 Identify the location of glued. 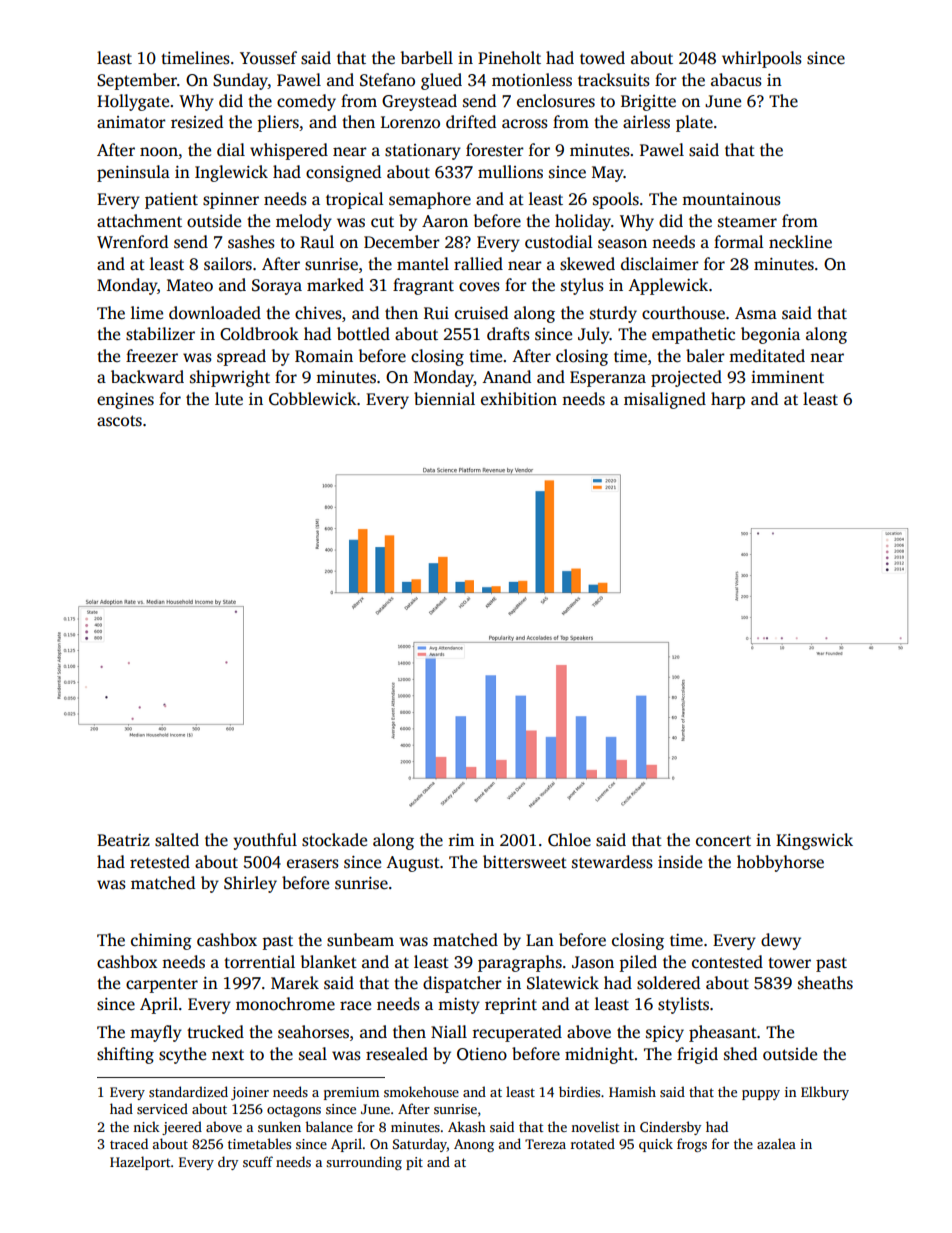
(441, 81).
